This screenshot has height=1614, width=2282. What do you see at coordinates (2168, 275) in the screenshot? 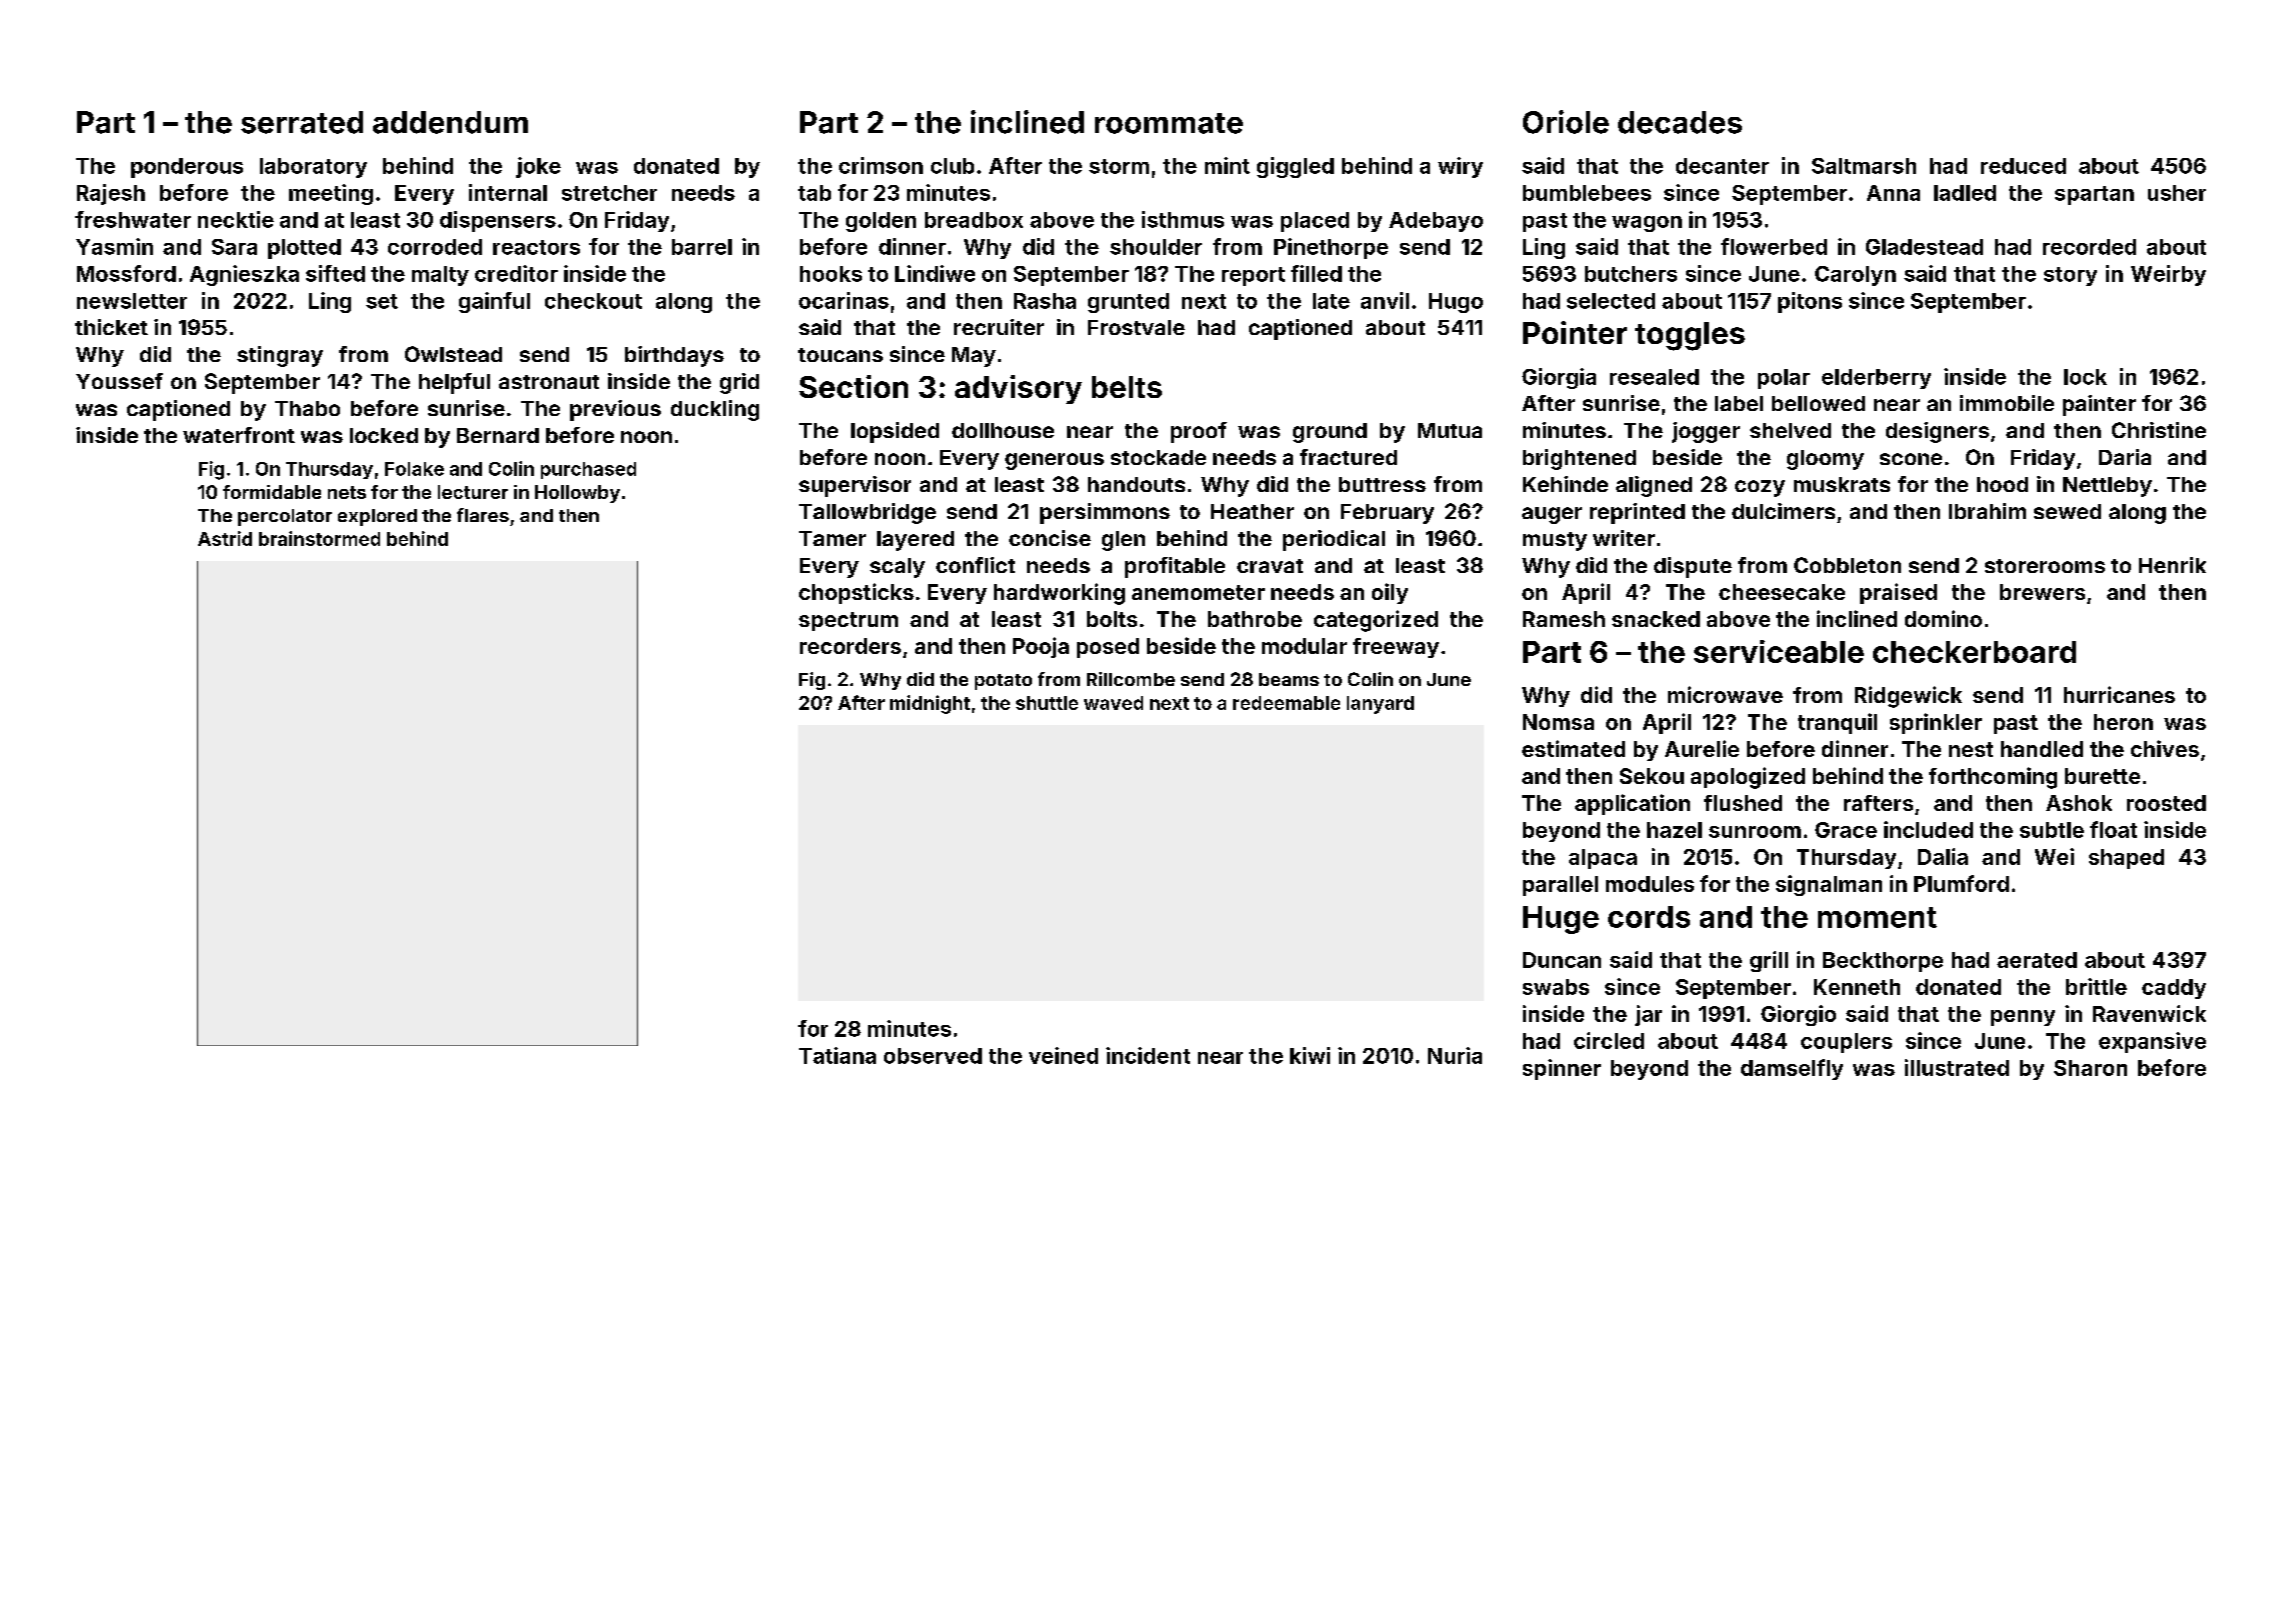
I see `Weirby` at bounding box center [2168, 275].
